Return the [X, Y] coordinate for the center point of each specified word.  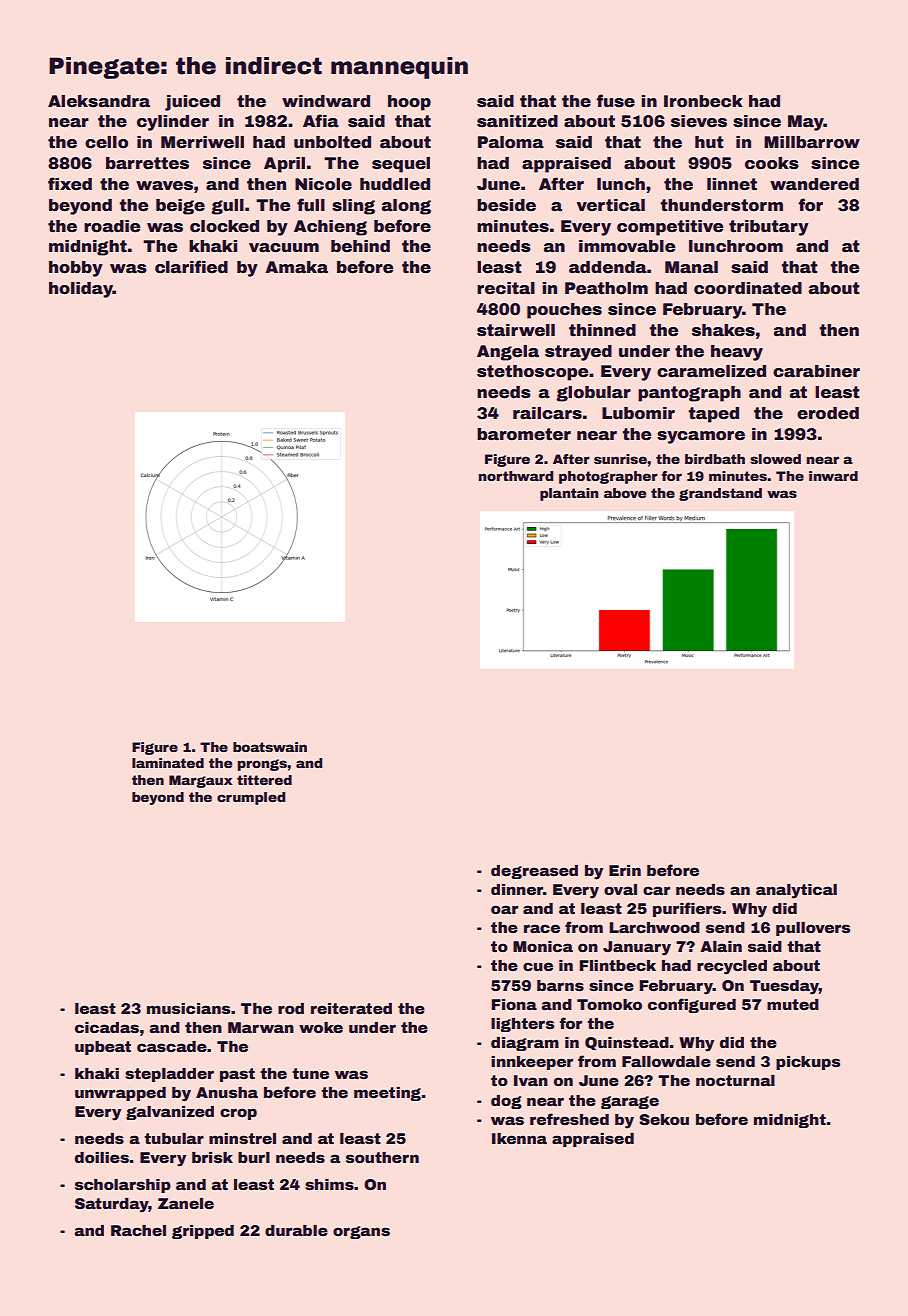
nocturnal [735, 1080]
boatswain [270, 747]
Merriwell [202, 142]
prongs [262, 765]
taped [713, 415]
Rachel [138, 1230]
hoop [409, 103]
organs [361, 1232]
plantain [569, 494]
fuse [616, 101]
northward [516, 476]
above [625, 493]
